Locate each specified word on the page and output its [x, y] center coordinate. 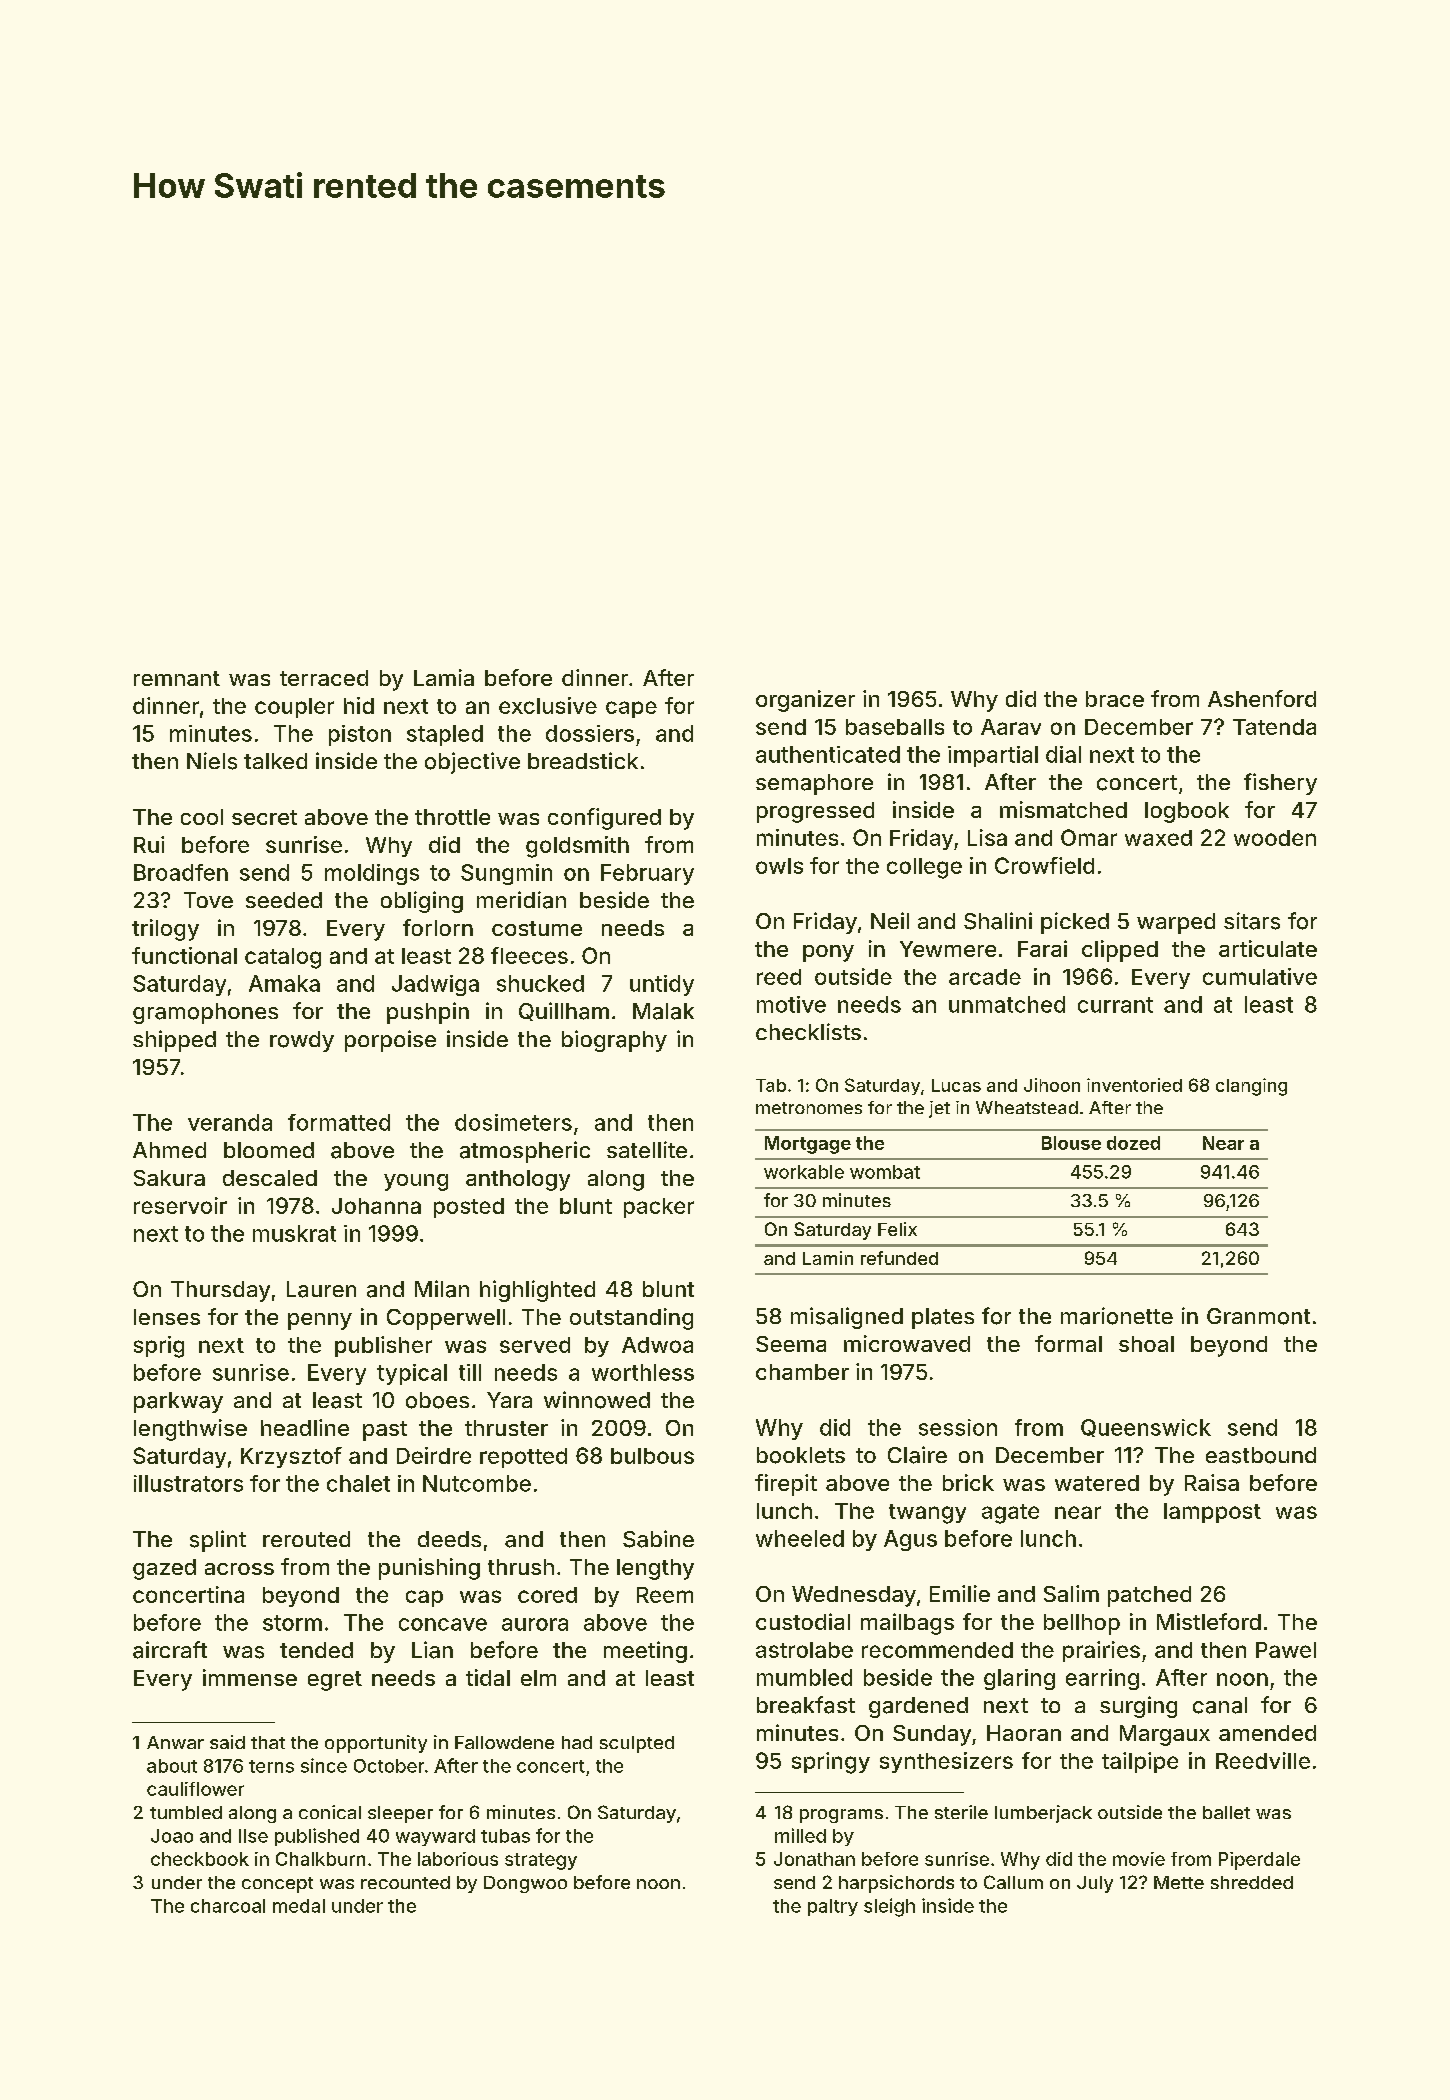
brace [1115, 699]
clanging [1251, 1087]
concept [277, 1885]
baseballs [895, 727]
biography [614, 1041]
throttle [452, 817]
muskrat [294, 1233]
